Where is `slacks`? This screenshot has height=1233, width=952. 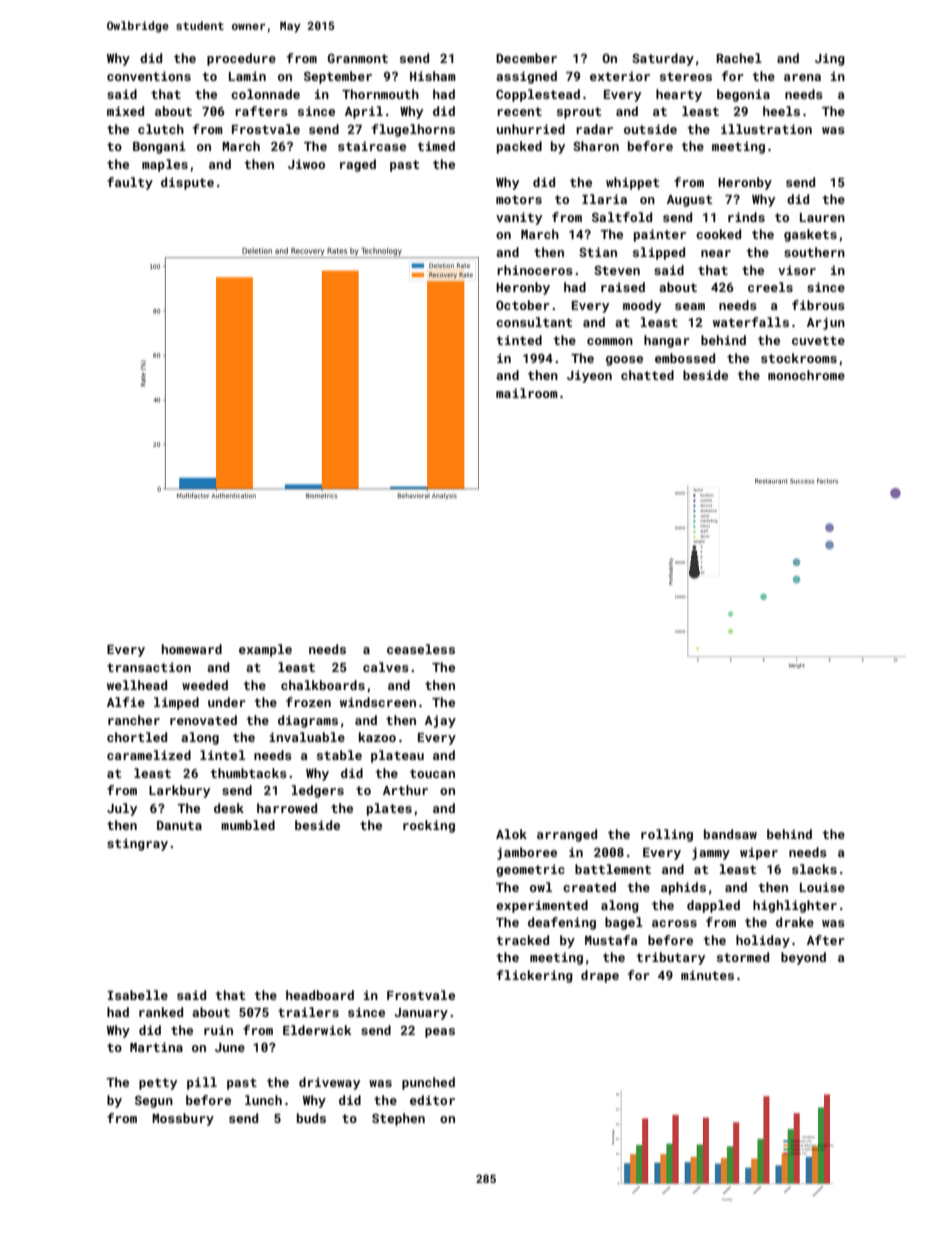 slacks is located at coordinates (814, 869).
